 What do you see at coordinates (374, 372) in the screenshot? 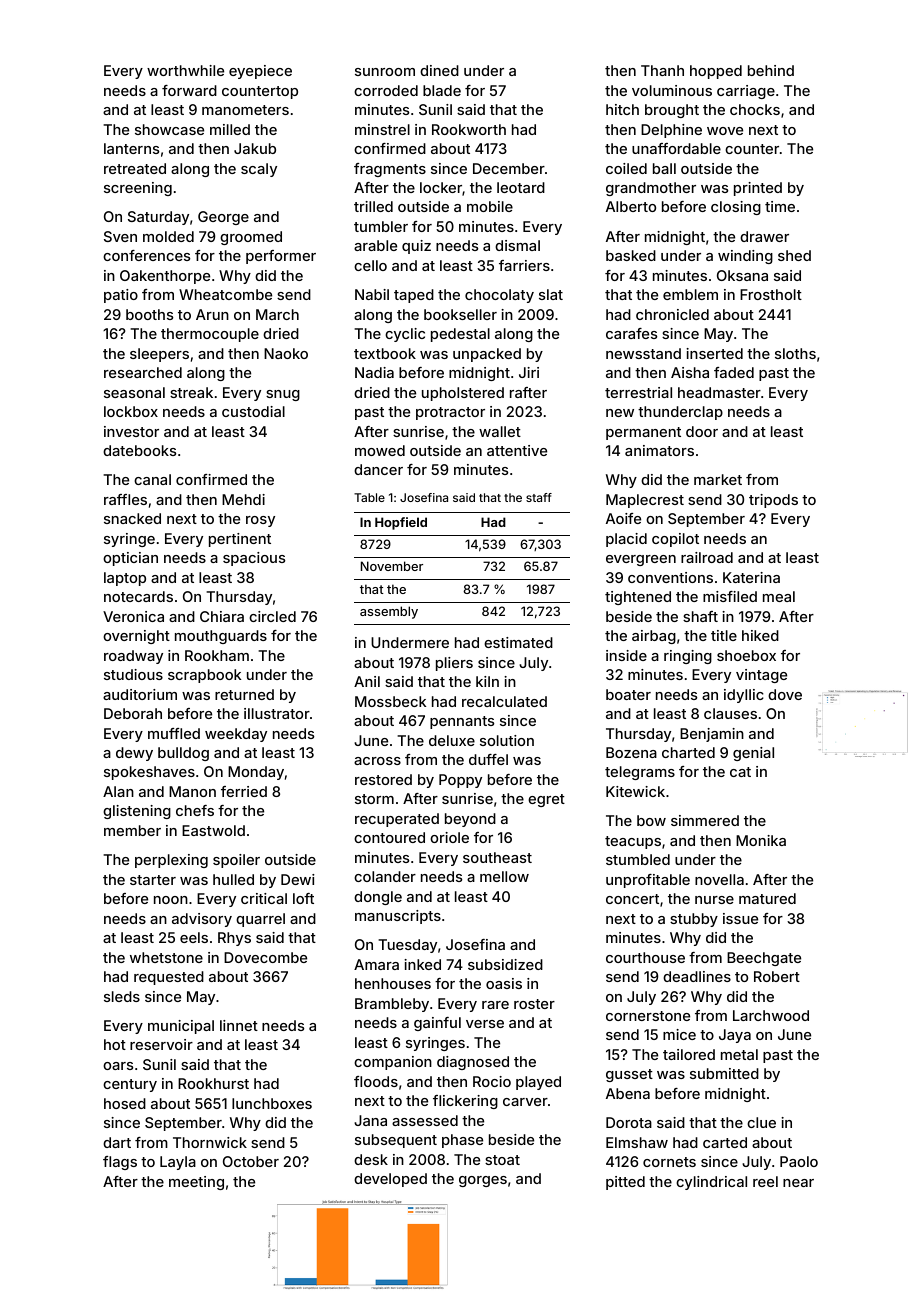
I see `Nadia` at bounding box center [374, 372].
